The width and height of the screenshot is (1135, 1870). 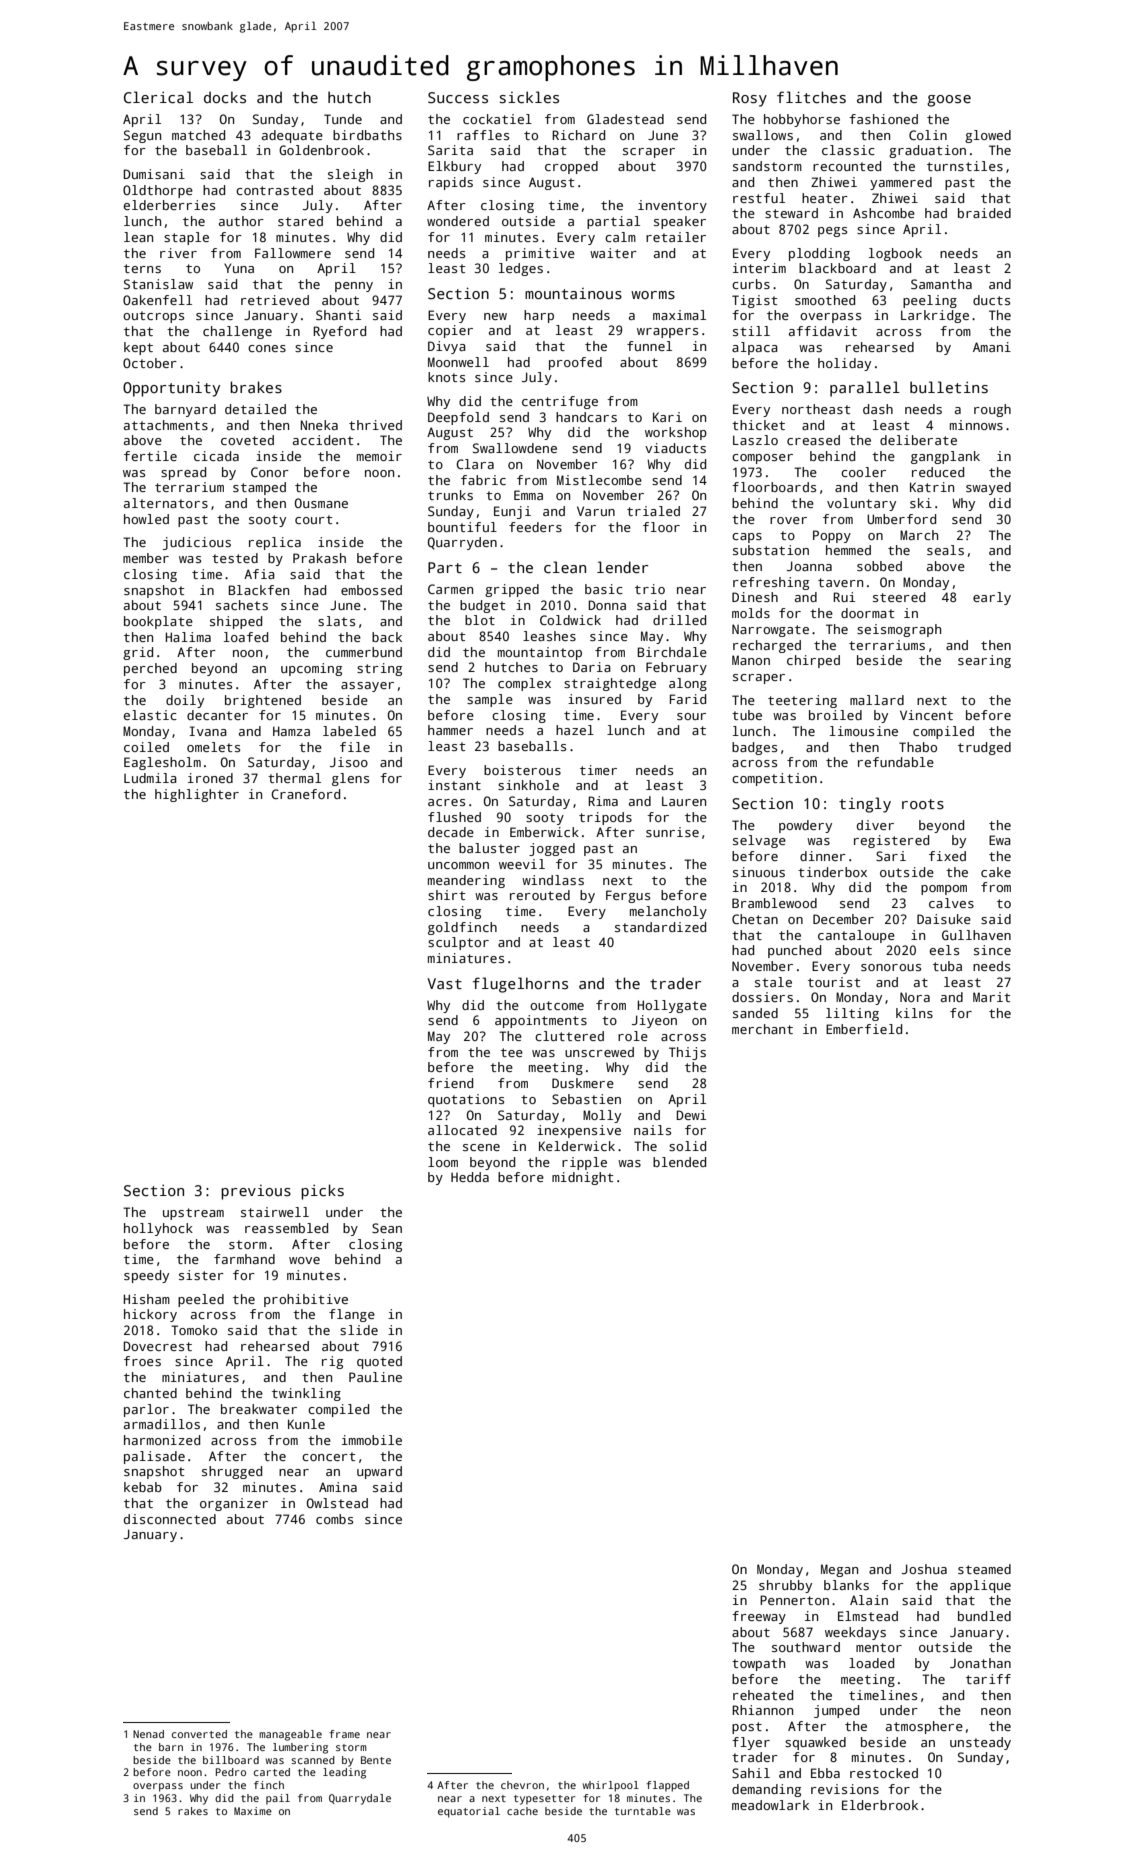 I want to click on docks, so click(x=225, y=97).
